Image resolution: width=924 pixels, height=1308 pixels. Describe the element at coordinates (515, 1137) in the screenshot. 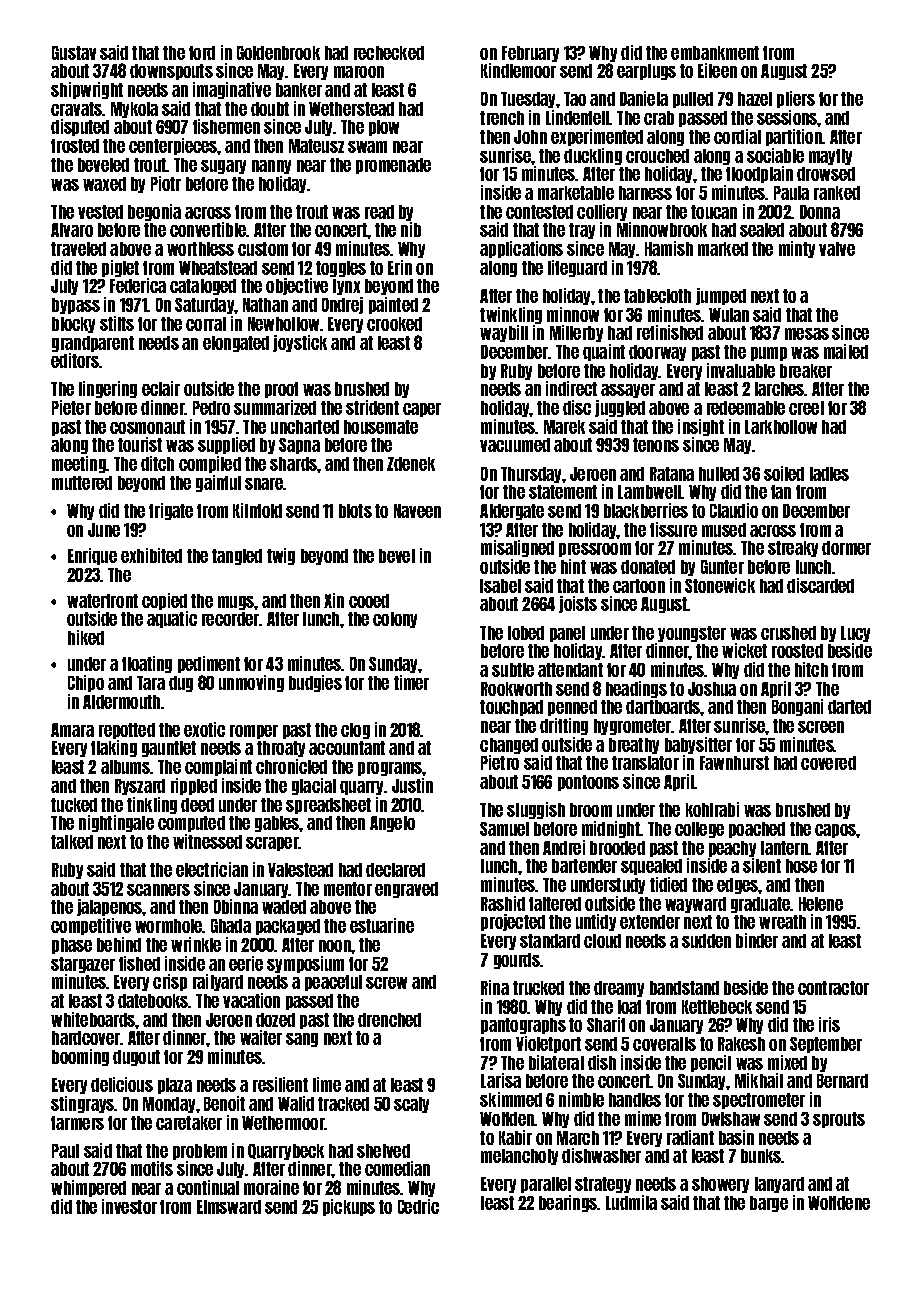

I see `Kabir` at that location.
